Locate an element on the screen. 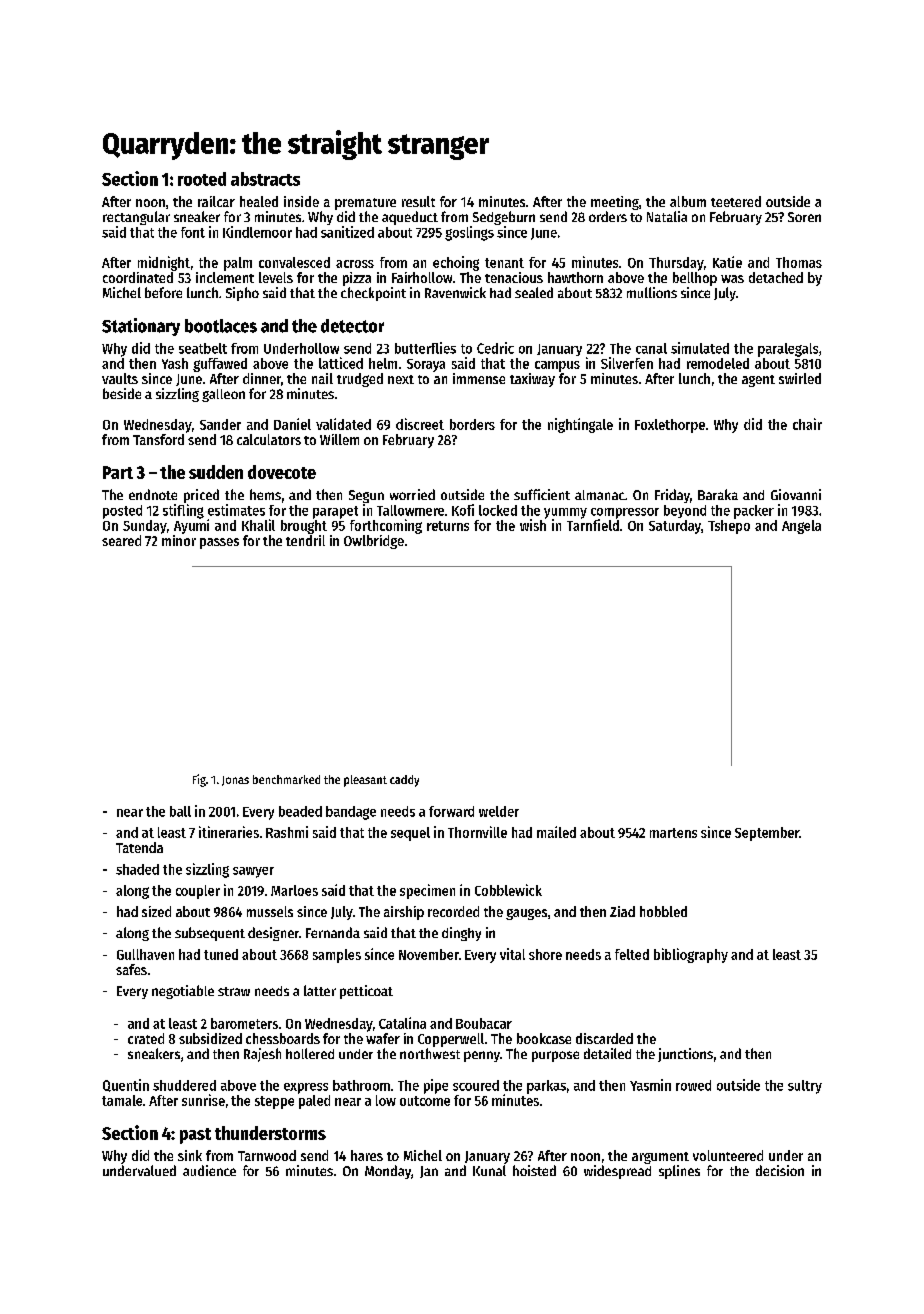 Image resolution: width=924 pixels, height=1314 pixels. levels is located at coordinates (276, 277).
